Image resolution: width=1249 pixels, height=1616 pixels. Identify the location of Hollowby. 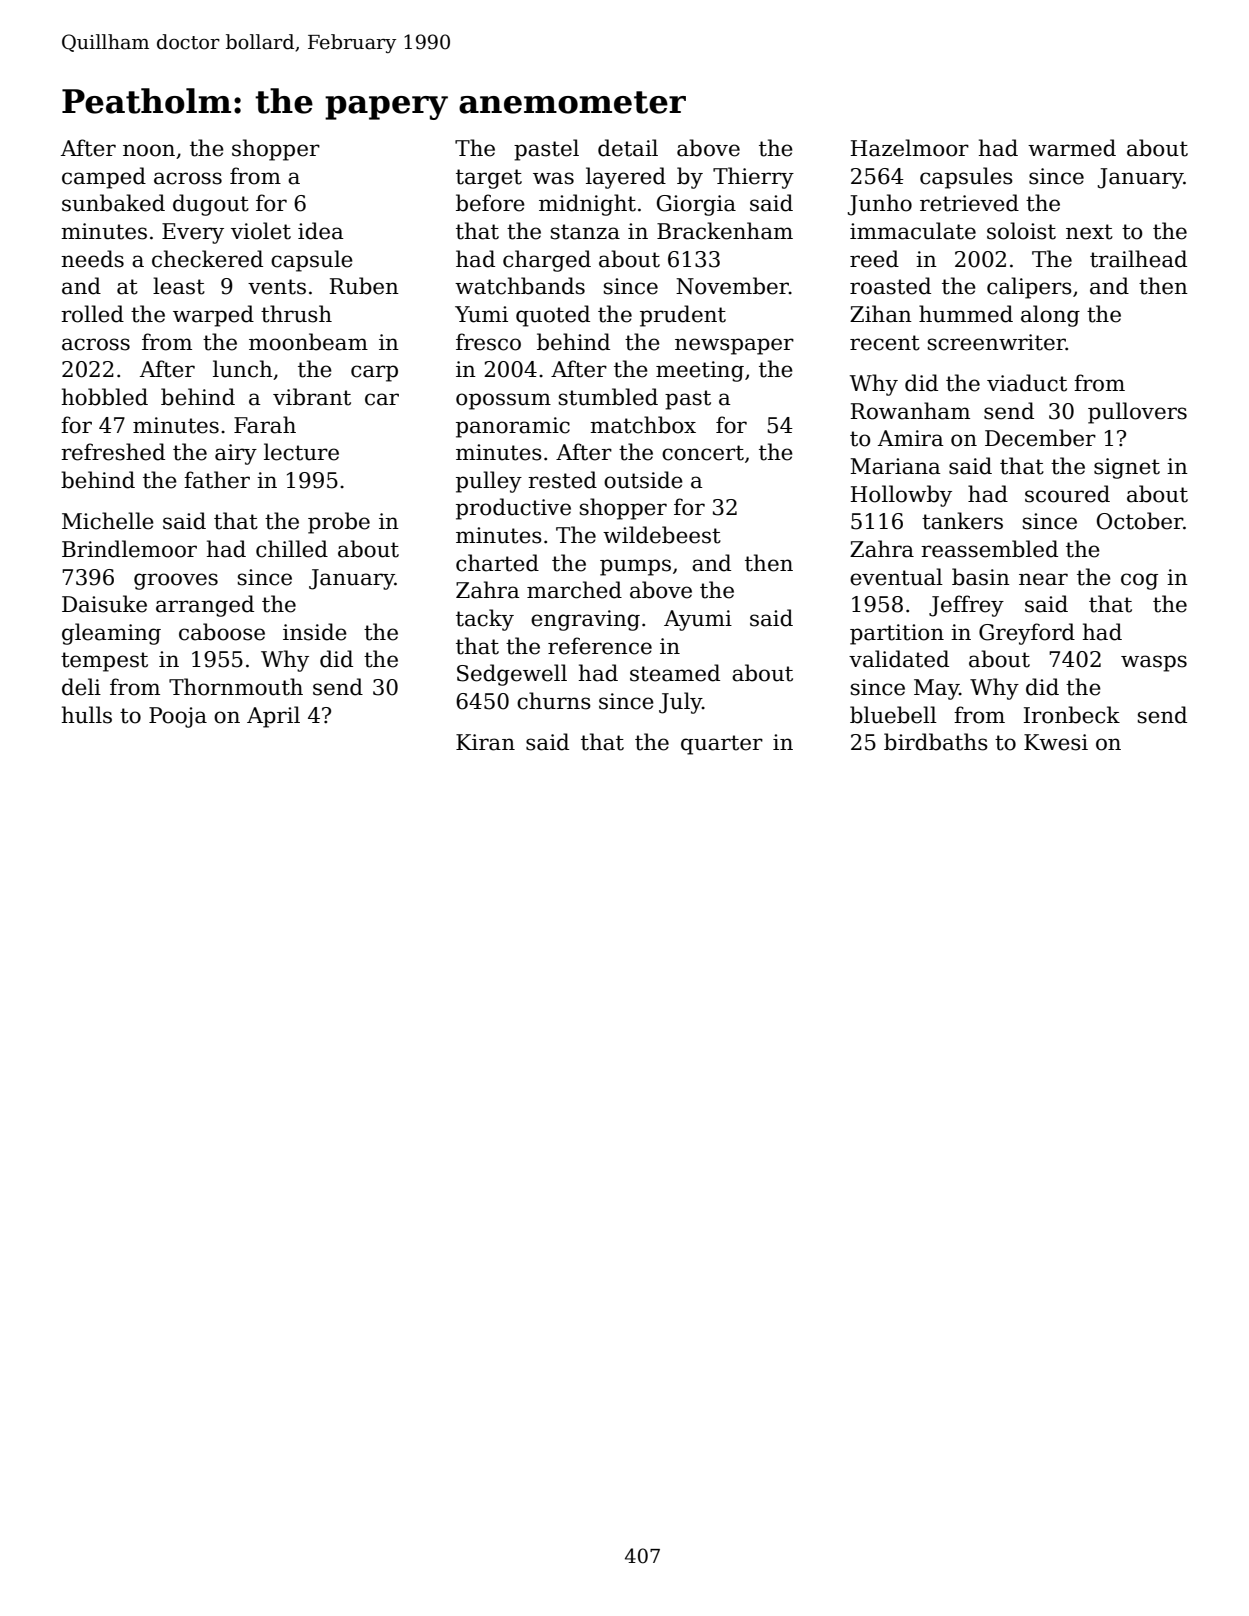
(901, 496).
